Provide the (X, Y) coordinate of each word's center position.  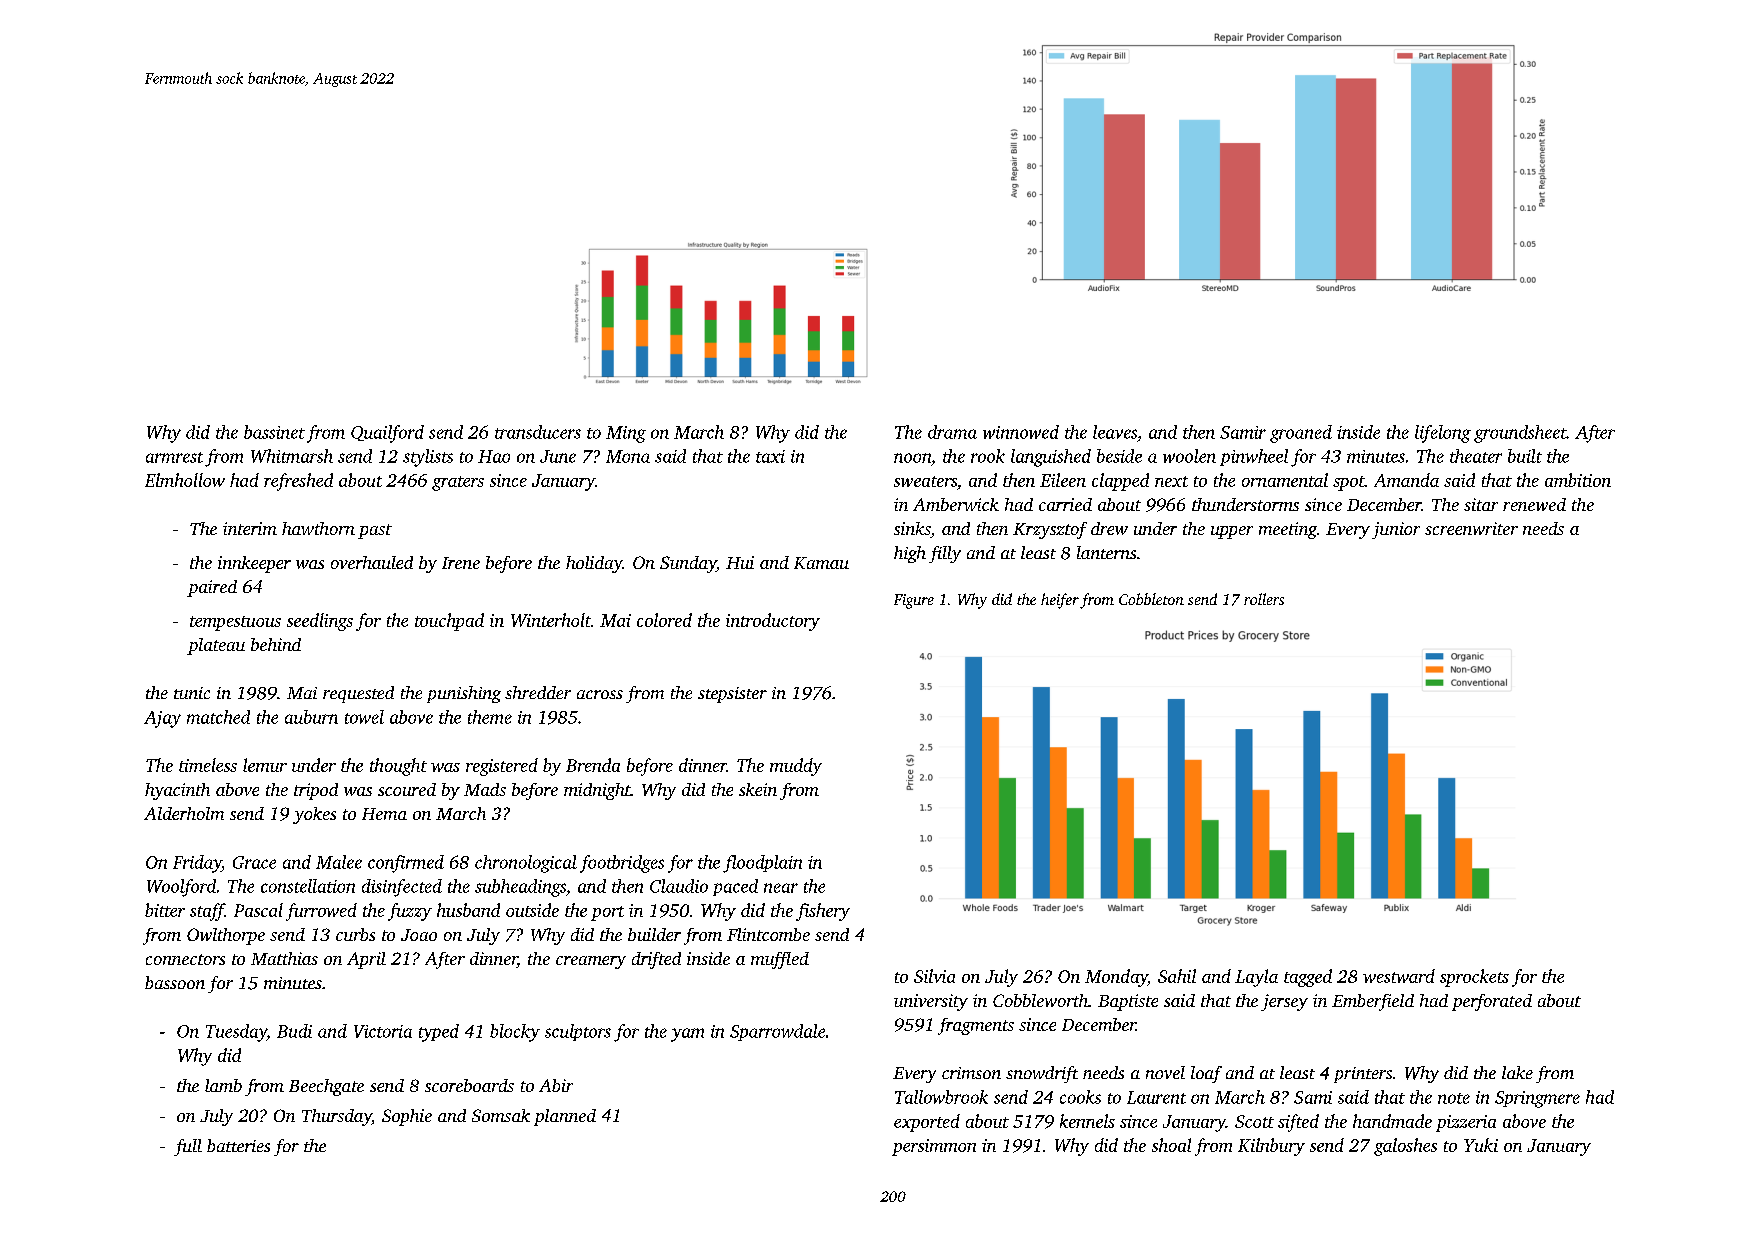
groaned (1301, 434)
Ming (626, 434)
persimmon (934, 1147)
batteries (238, 1145)
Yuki (1481, 1145)
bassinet (274, 432)
